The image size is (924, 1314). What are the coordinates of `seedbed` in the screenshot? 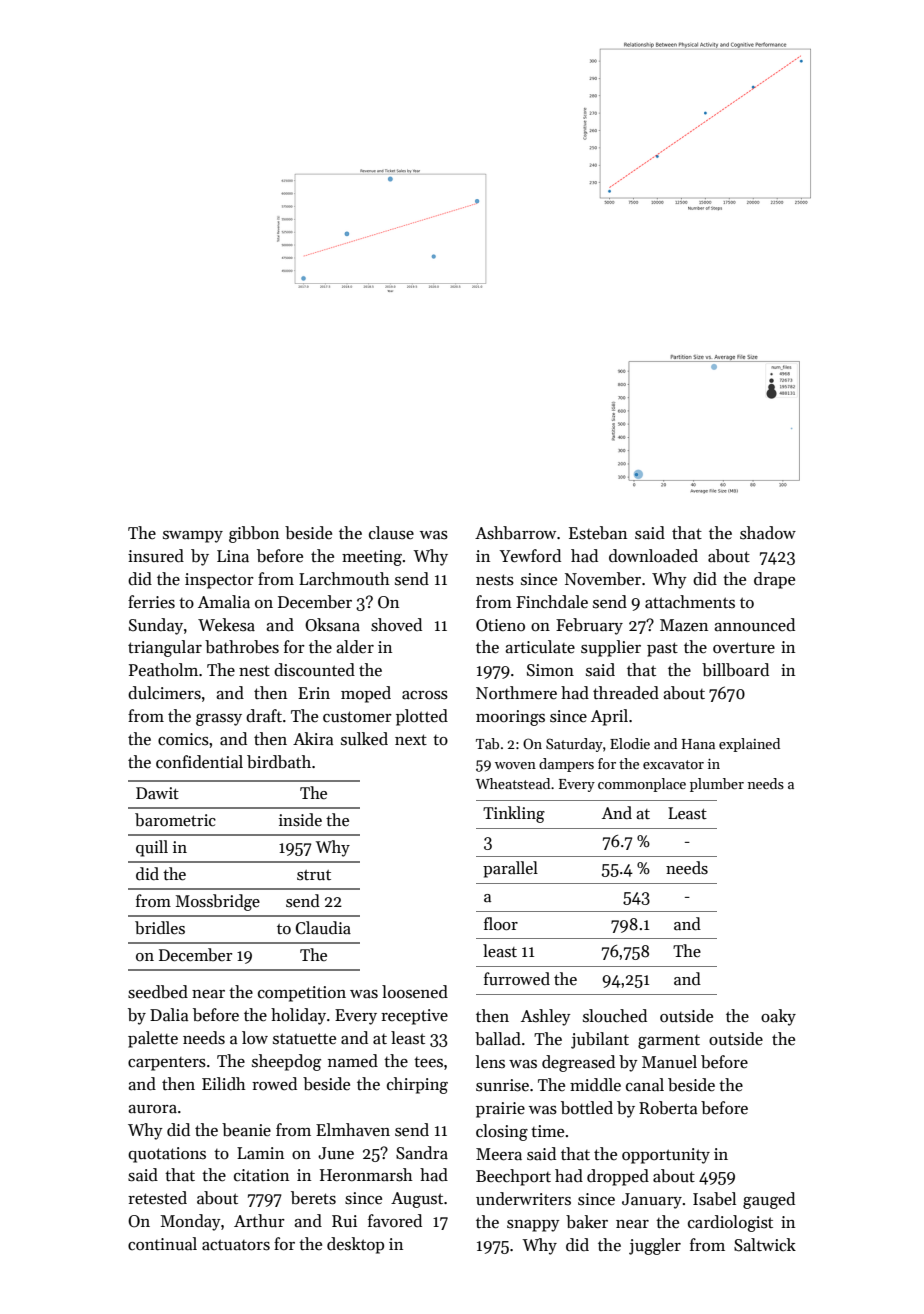 It's located at (158, 992).
